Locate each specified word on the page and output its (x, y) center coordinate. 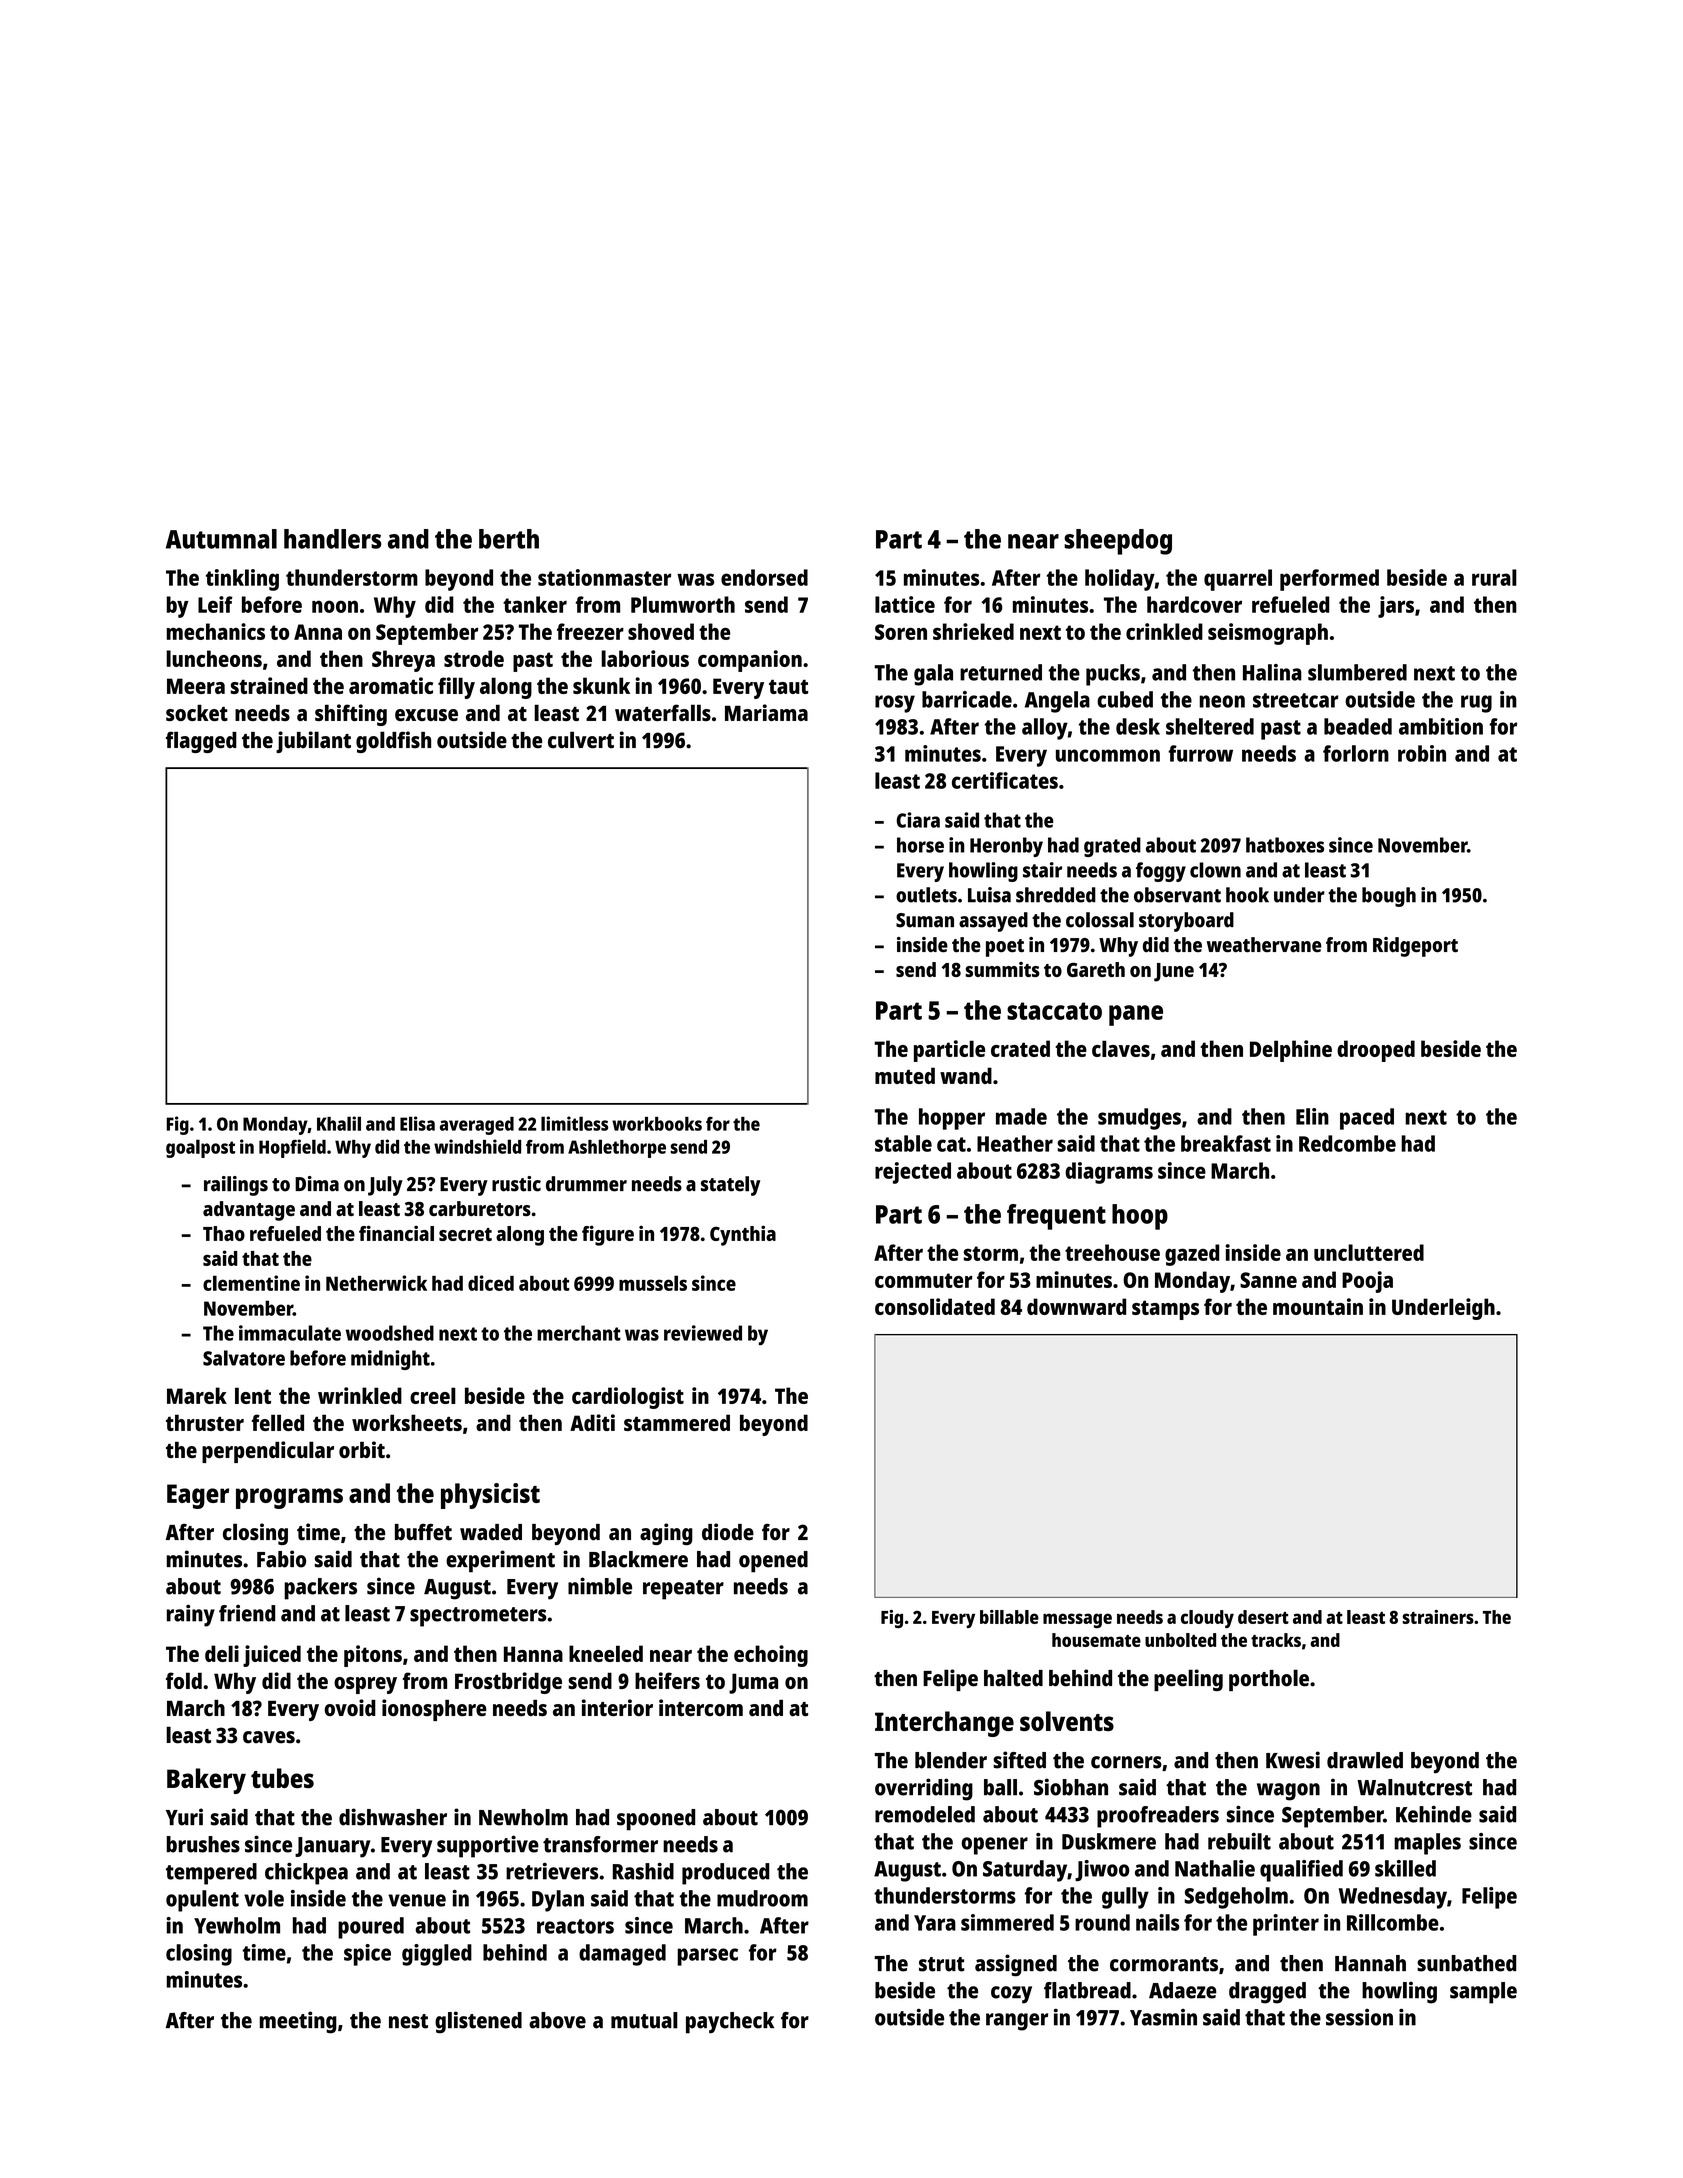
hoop (1140, 1217)
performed (1329, 580)
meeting (298, 2022)
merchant (579, 1333)
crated (1020, 1048)
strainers (1438, 1617)
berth (509, 539)
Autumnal (221, 539)
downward (1076, 1306)
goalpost (200, 1148)
